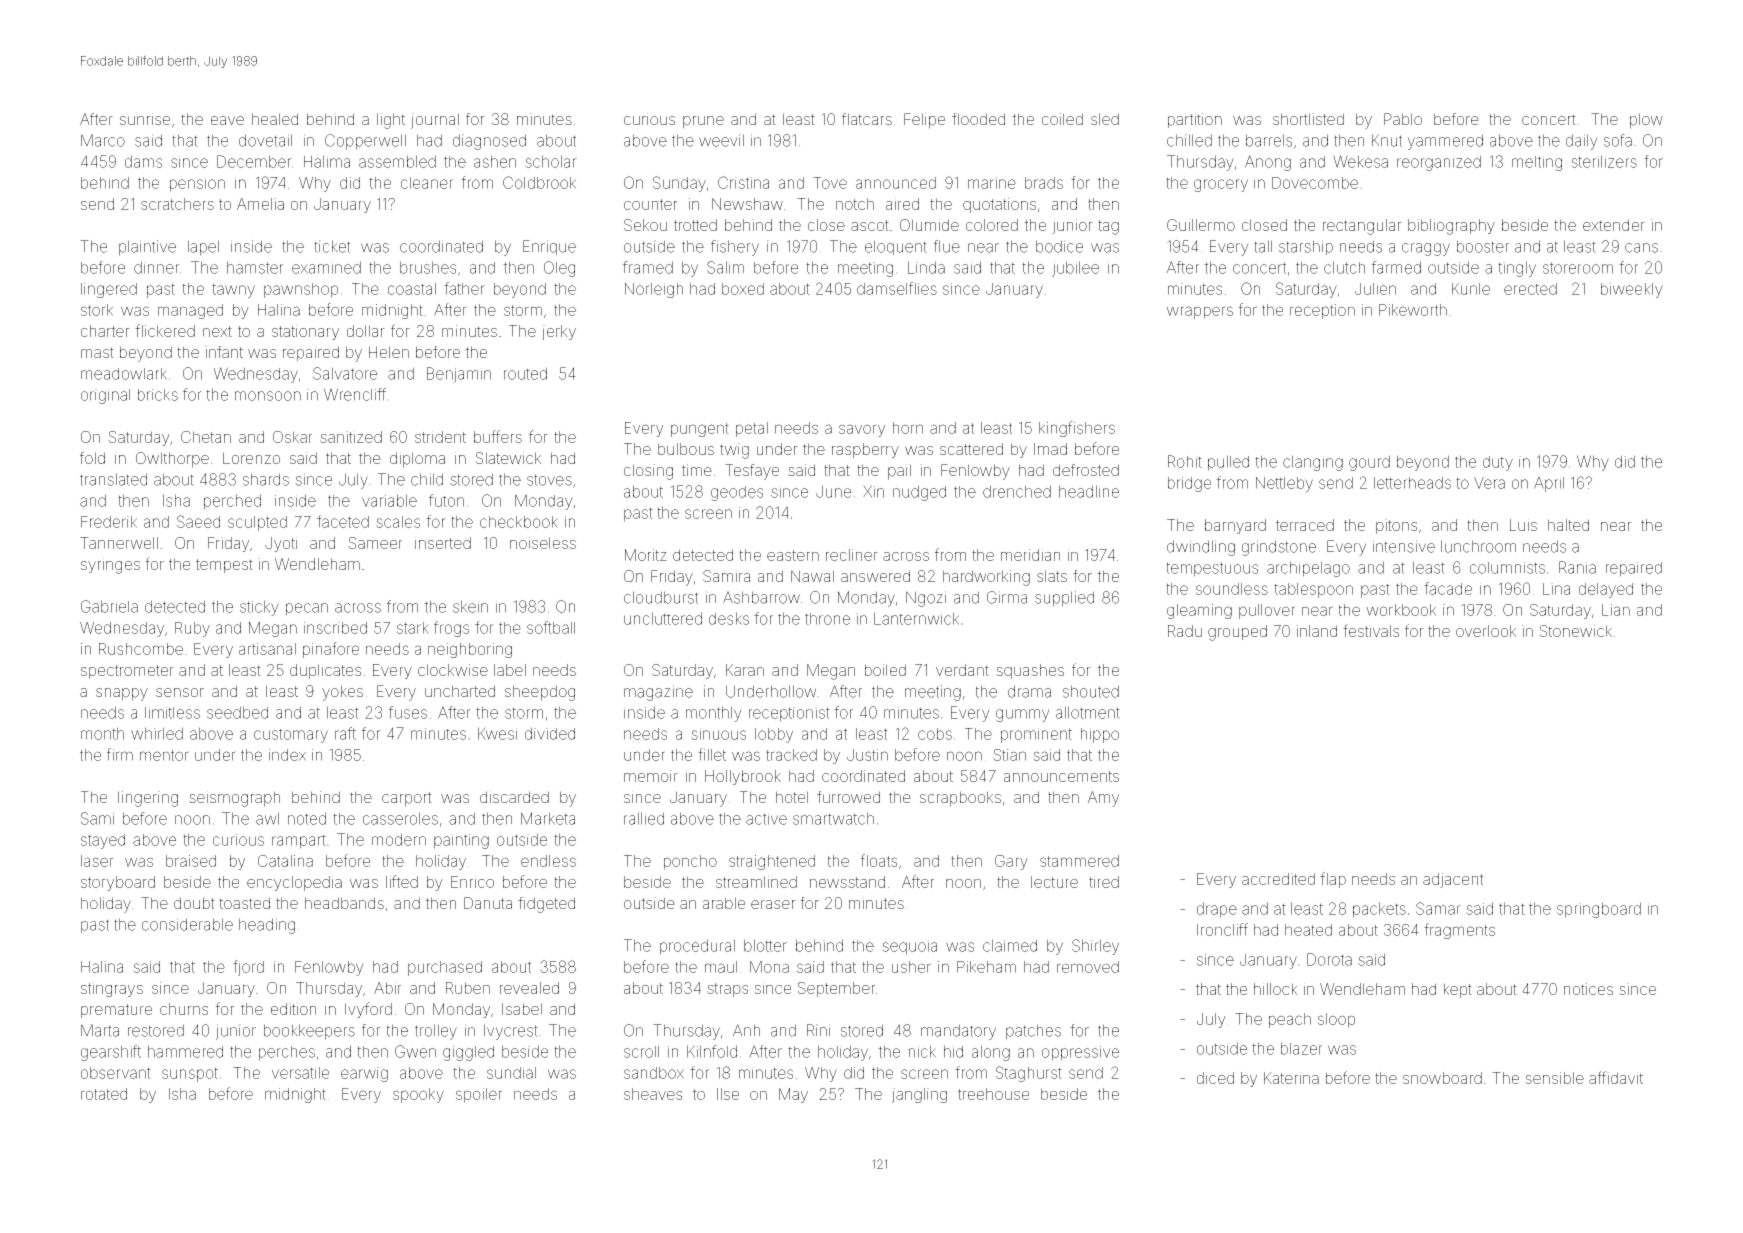 The height and width of the document is (1233, 1743). I want to click on Lanternwick, so click(916, 618).
